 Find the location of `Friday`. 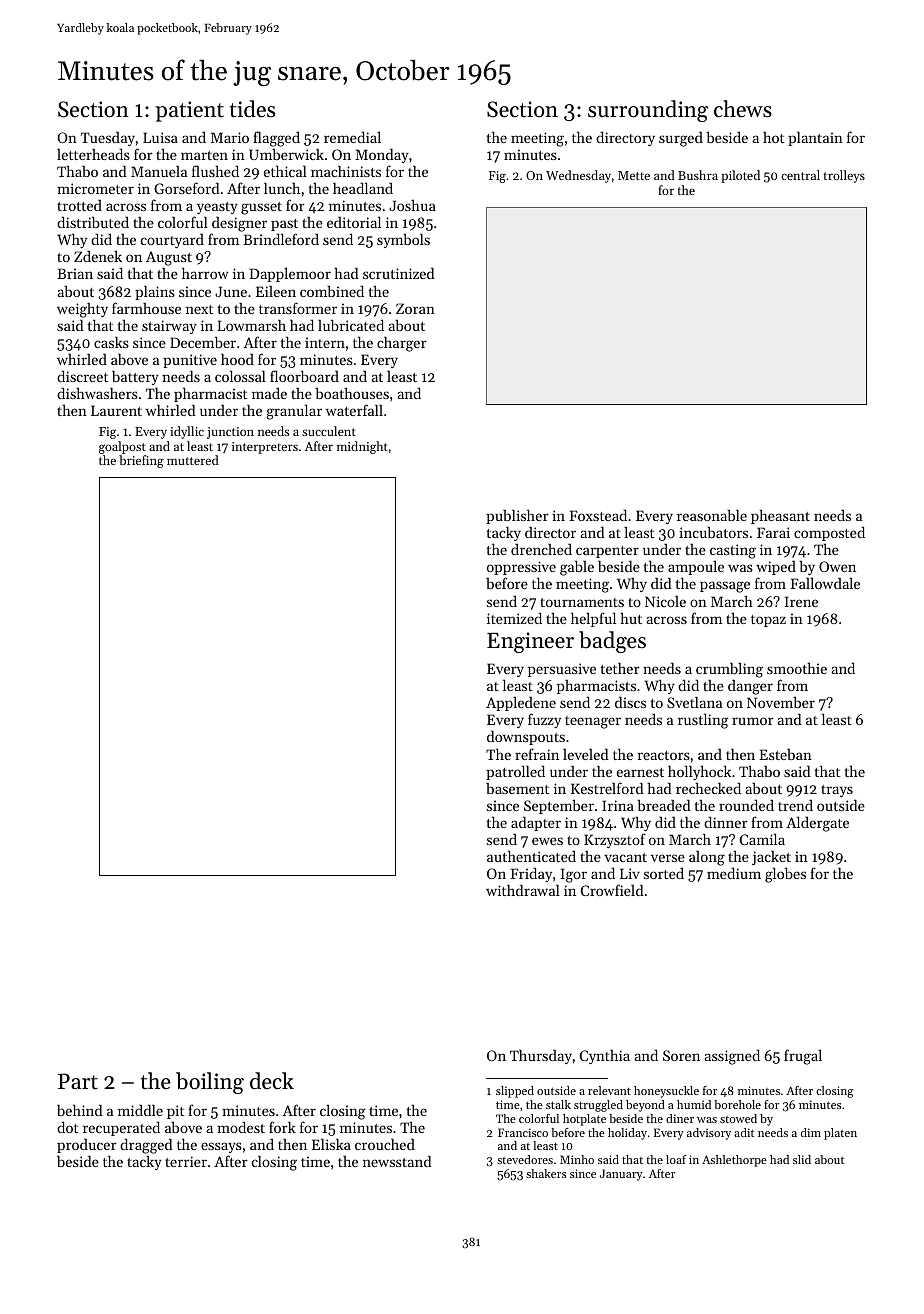

Friday is located at coordinates (531, 874).
